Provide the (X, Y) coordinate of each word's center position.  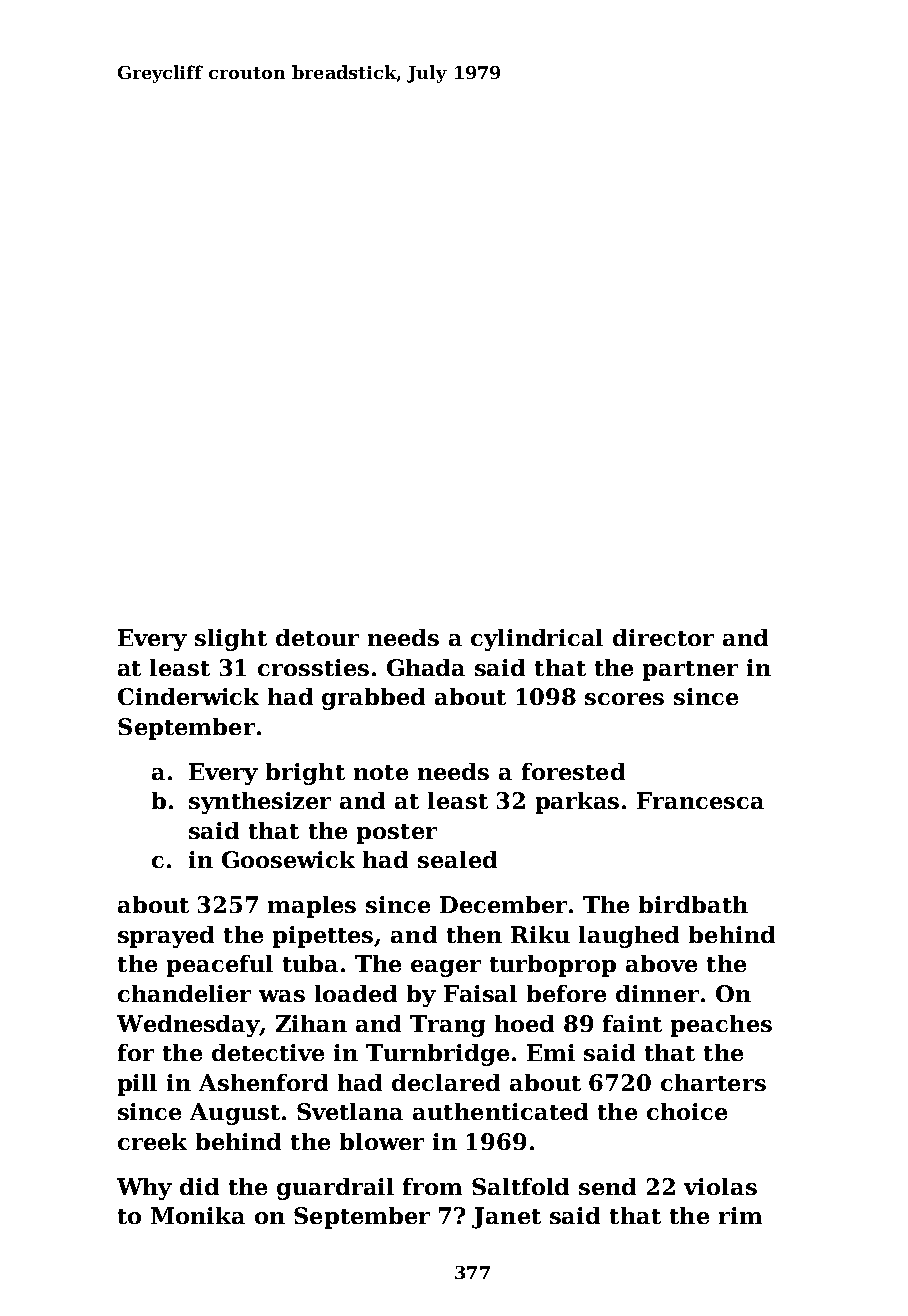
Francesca (700, 800)
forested (573, 771)
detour (317, 637)
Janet (506, 1218)
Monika (198, 1215)
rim (740, 1215)
